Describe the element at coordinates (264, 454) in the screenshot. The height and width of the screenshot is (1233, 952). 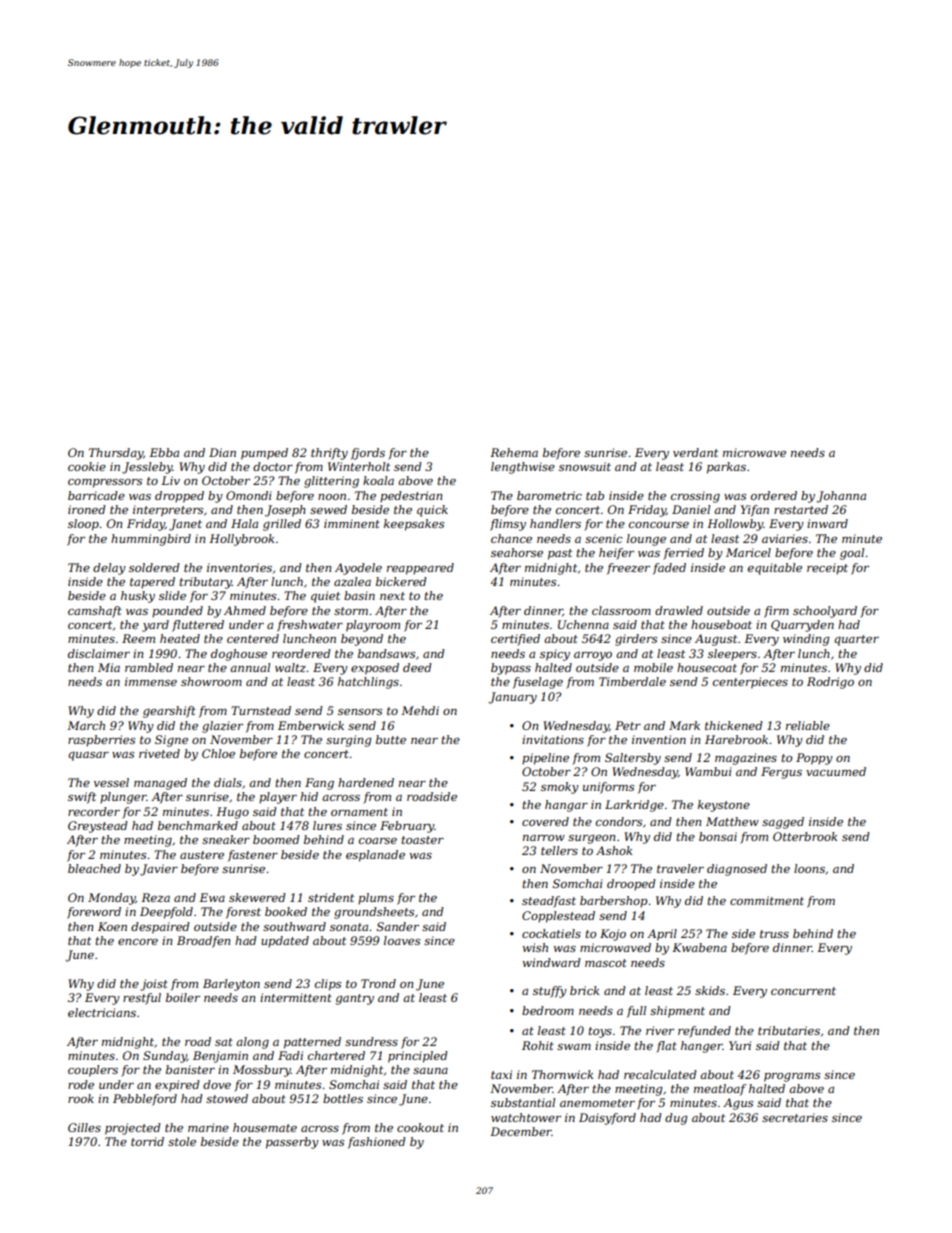
I see `pumped` at that location.
